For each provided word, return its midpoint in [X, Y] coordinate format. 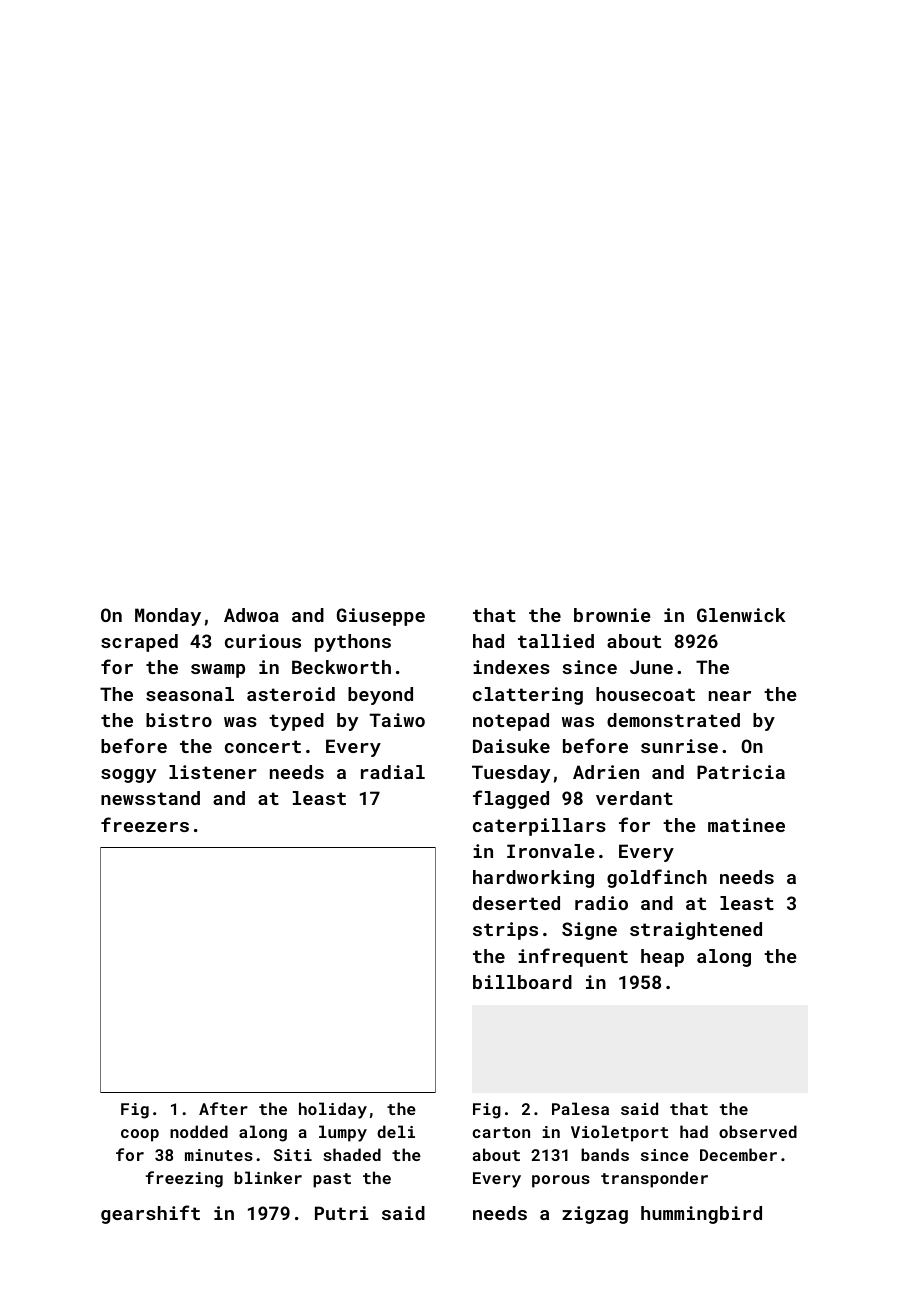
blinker [268, 1177]
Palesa [580, 1108]
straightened [696, 931]
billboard [522, 982]
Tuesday [511, 774]
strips [505, 931]
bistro [179, 720]
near [730, 696]
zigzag [595, 1215]
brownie [612, 615]
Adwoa [251, 615]
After [223, 1108]
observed [758, 1131]
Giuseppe [381, 617]
